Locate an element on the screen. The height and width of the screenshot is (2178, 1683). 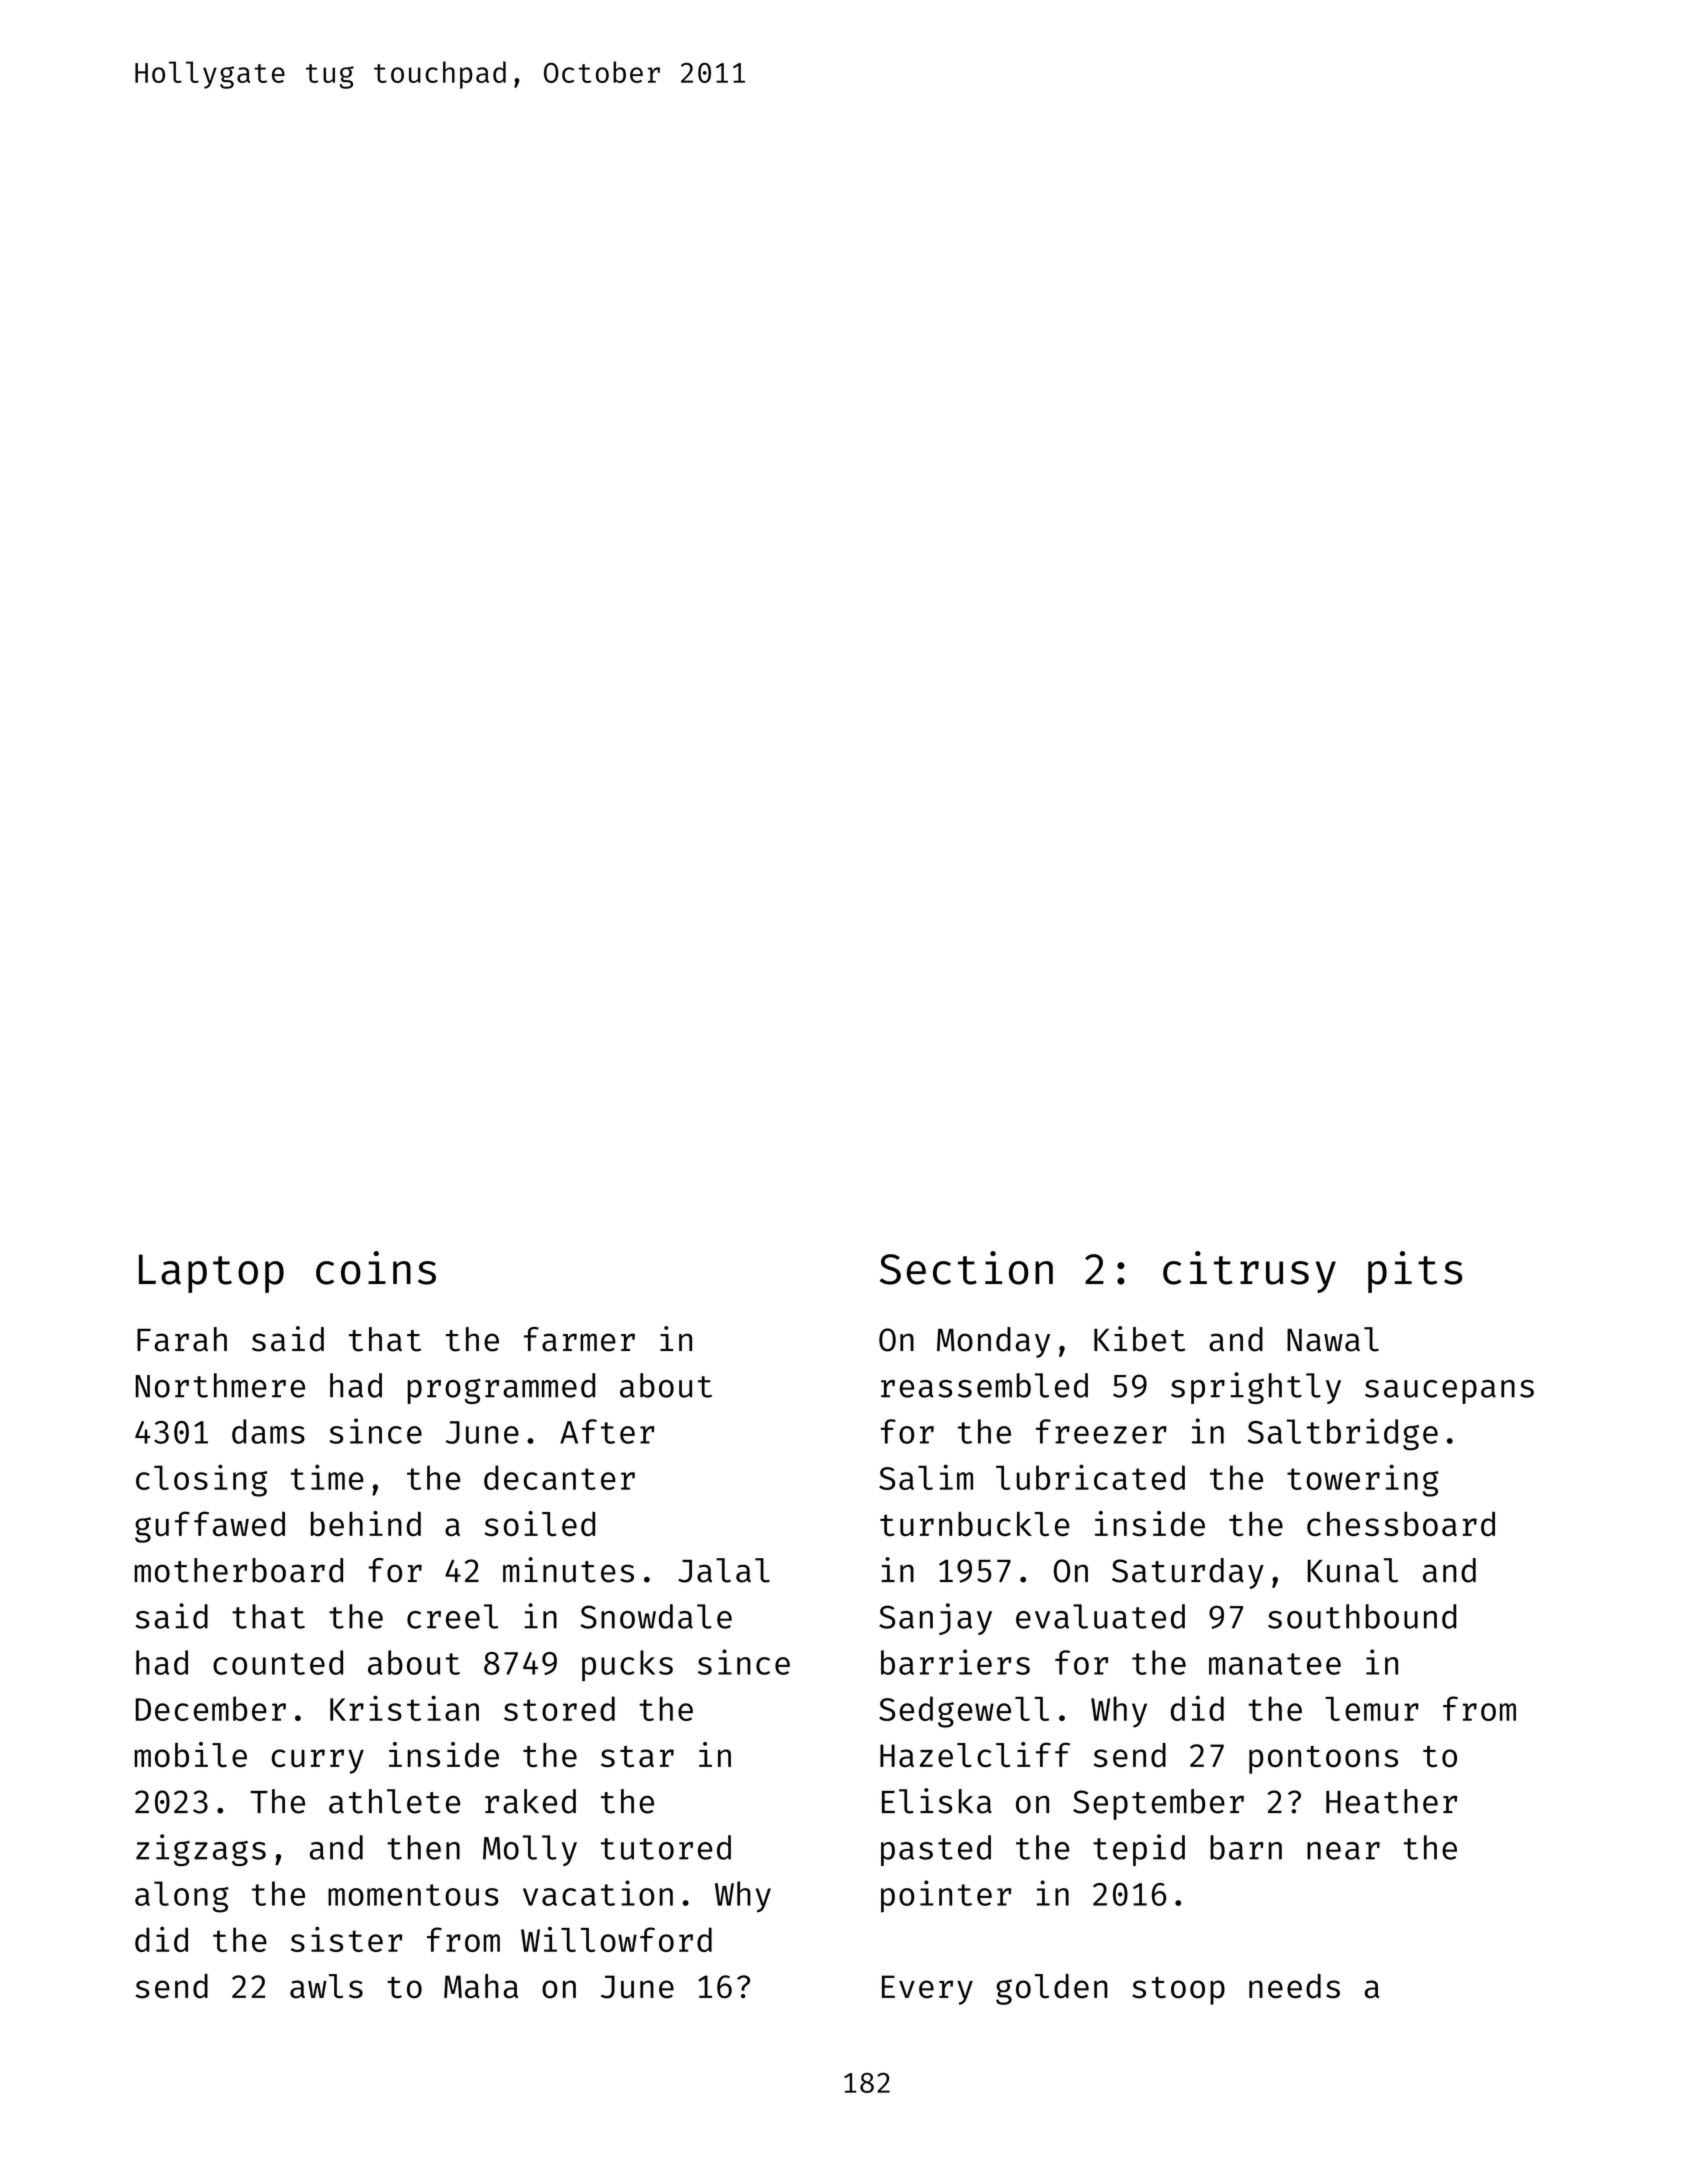
awls is located at coordinates (326, 1986).
